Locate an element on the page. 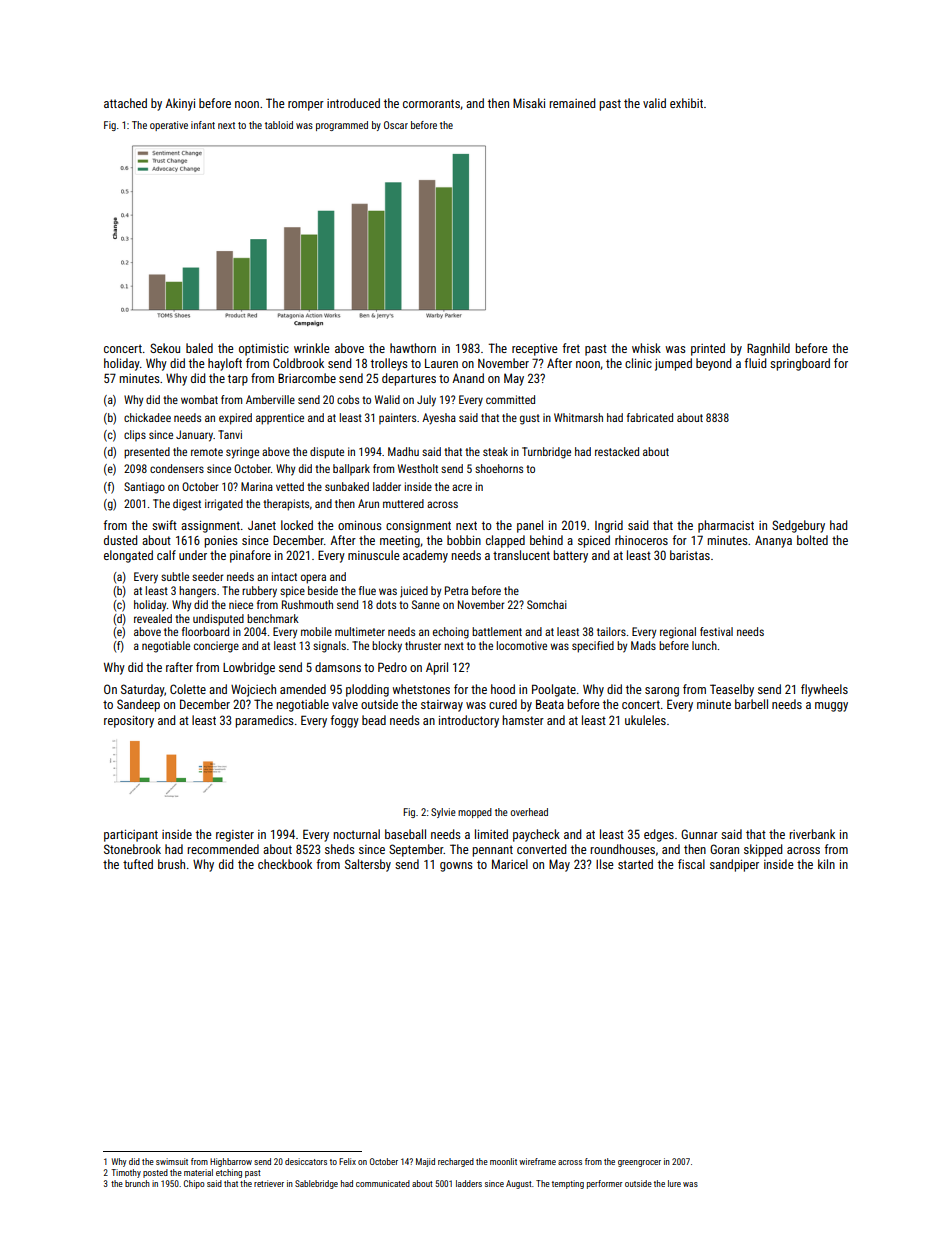 This image has width=952, height=1233. clinic is located at coordinates (638, 363).
